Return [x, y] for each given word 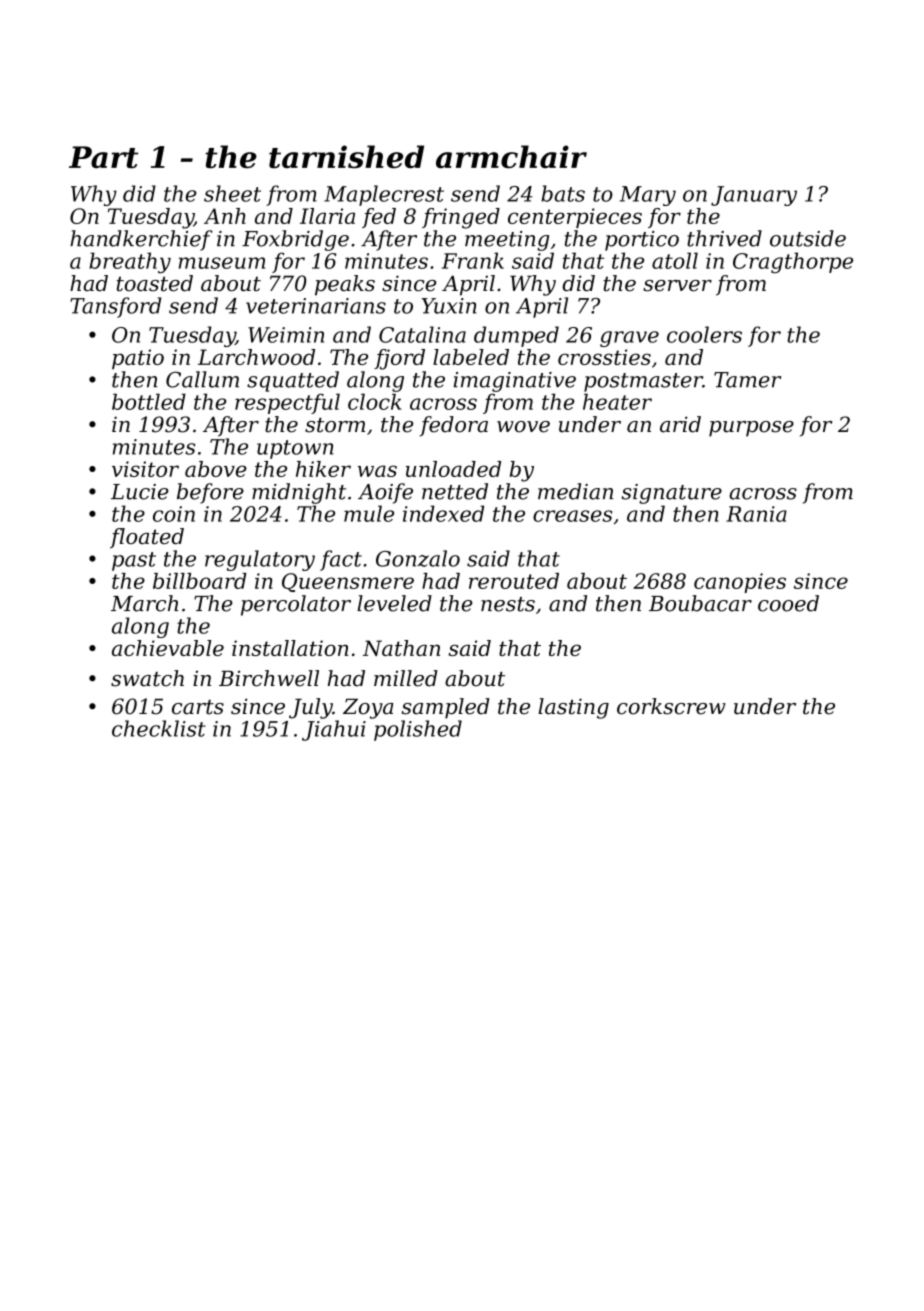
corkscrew [671, 706]
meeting [507, 241]
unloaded [453, 469]
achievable [168, 648]
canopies [740, 583]
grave [629, 339]
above [216, 469]
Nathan [401, 648]
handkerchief [141, 240]
